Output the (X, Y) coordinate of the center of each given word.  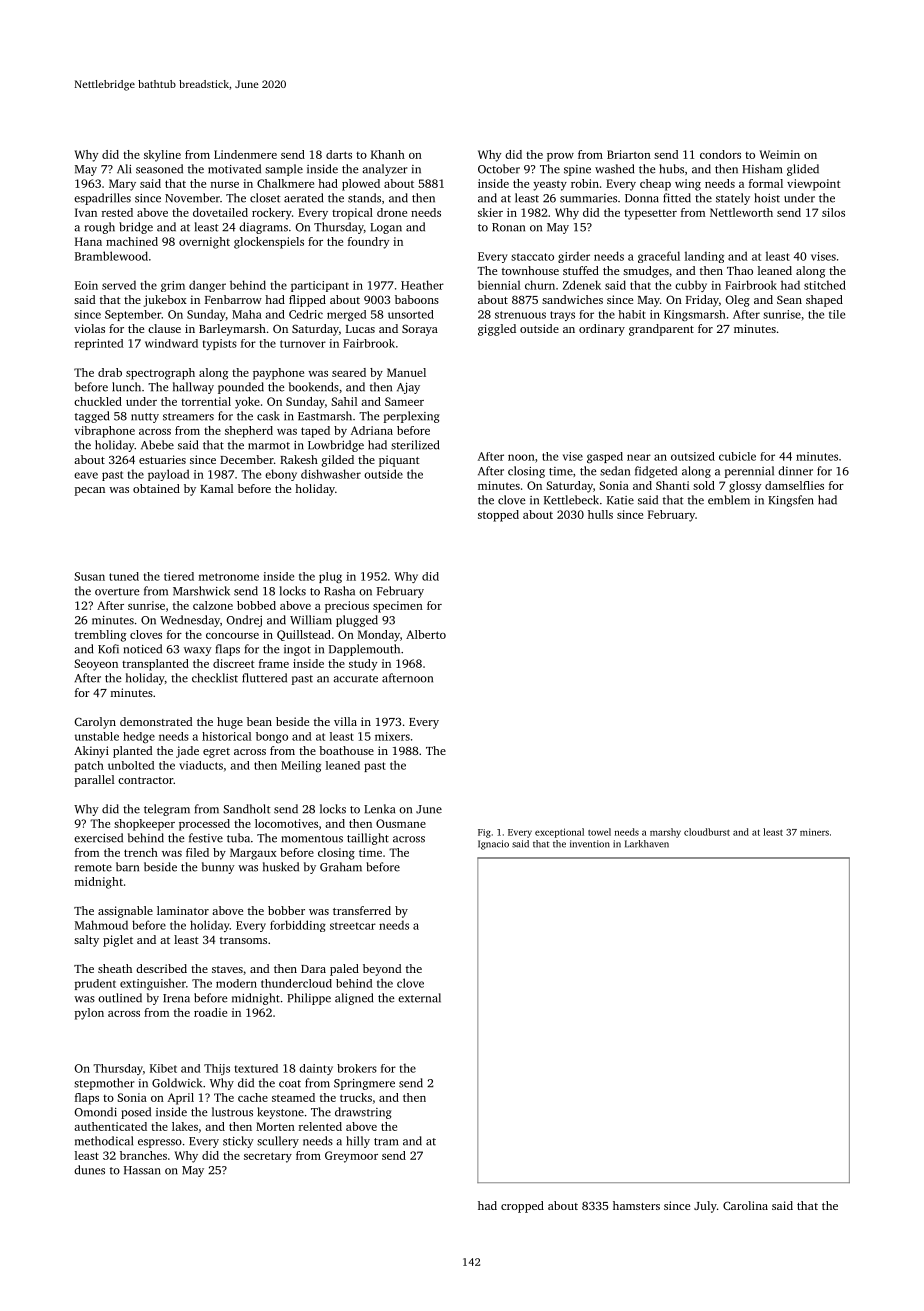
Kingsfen (791, 501)
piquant (399, 461)
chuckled (98, 401)
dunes (89, 1170)
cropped (522, 1207)
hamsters (636, 1205)
